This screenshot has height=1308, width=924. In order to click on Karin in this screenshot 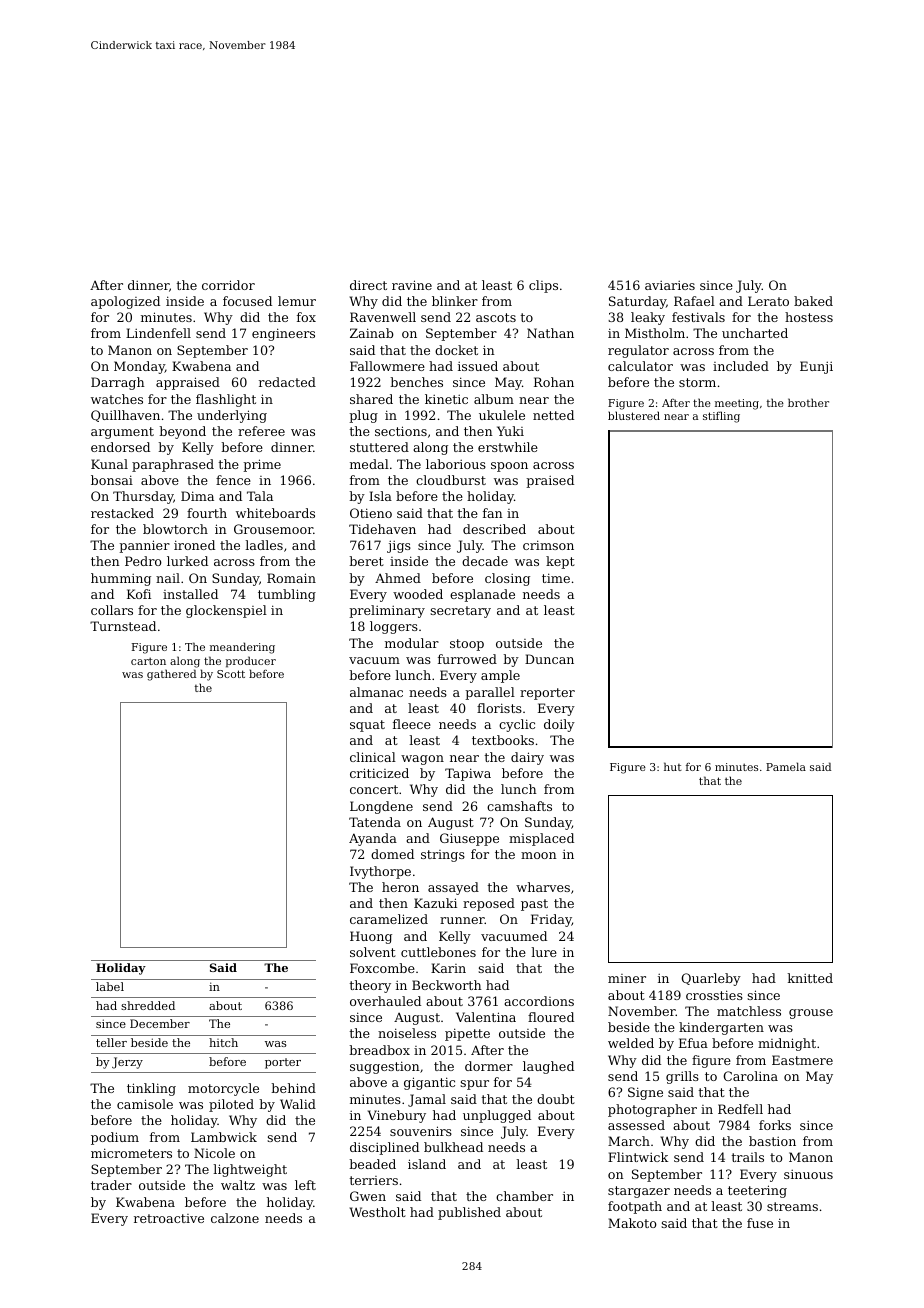, I will do `click(448, 968)`.
